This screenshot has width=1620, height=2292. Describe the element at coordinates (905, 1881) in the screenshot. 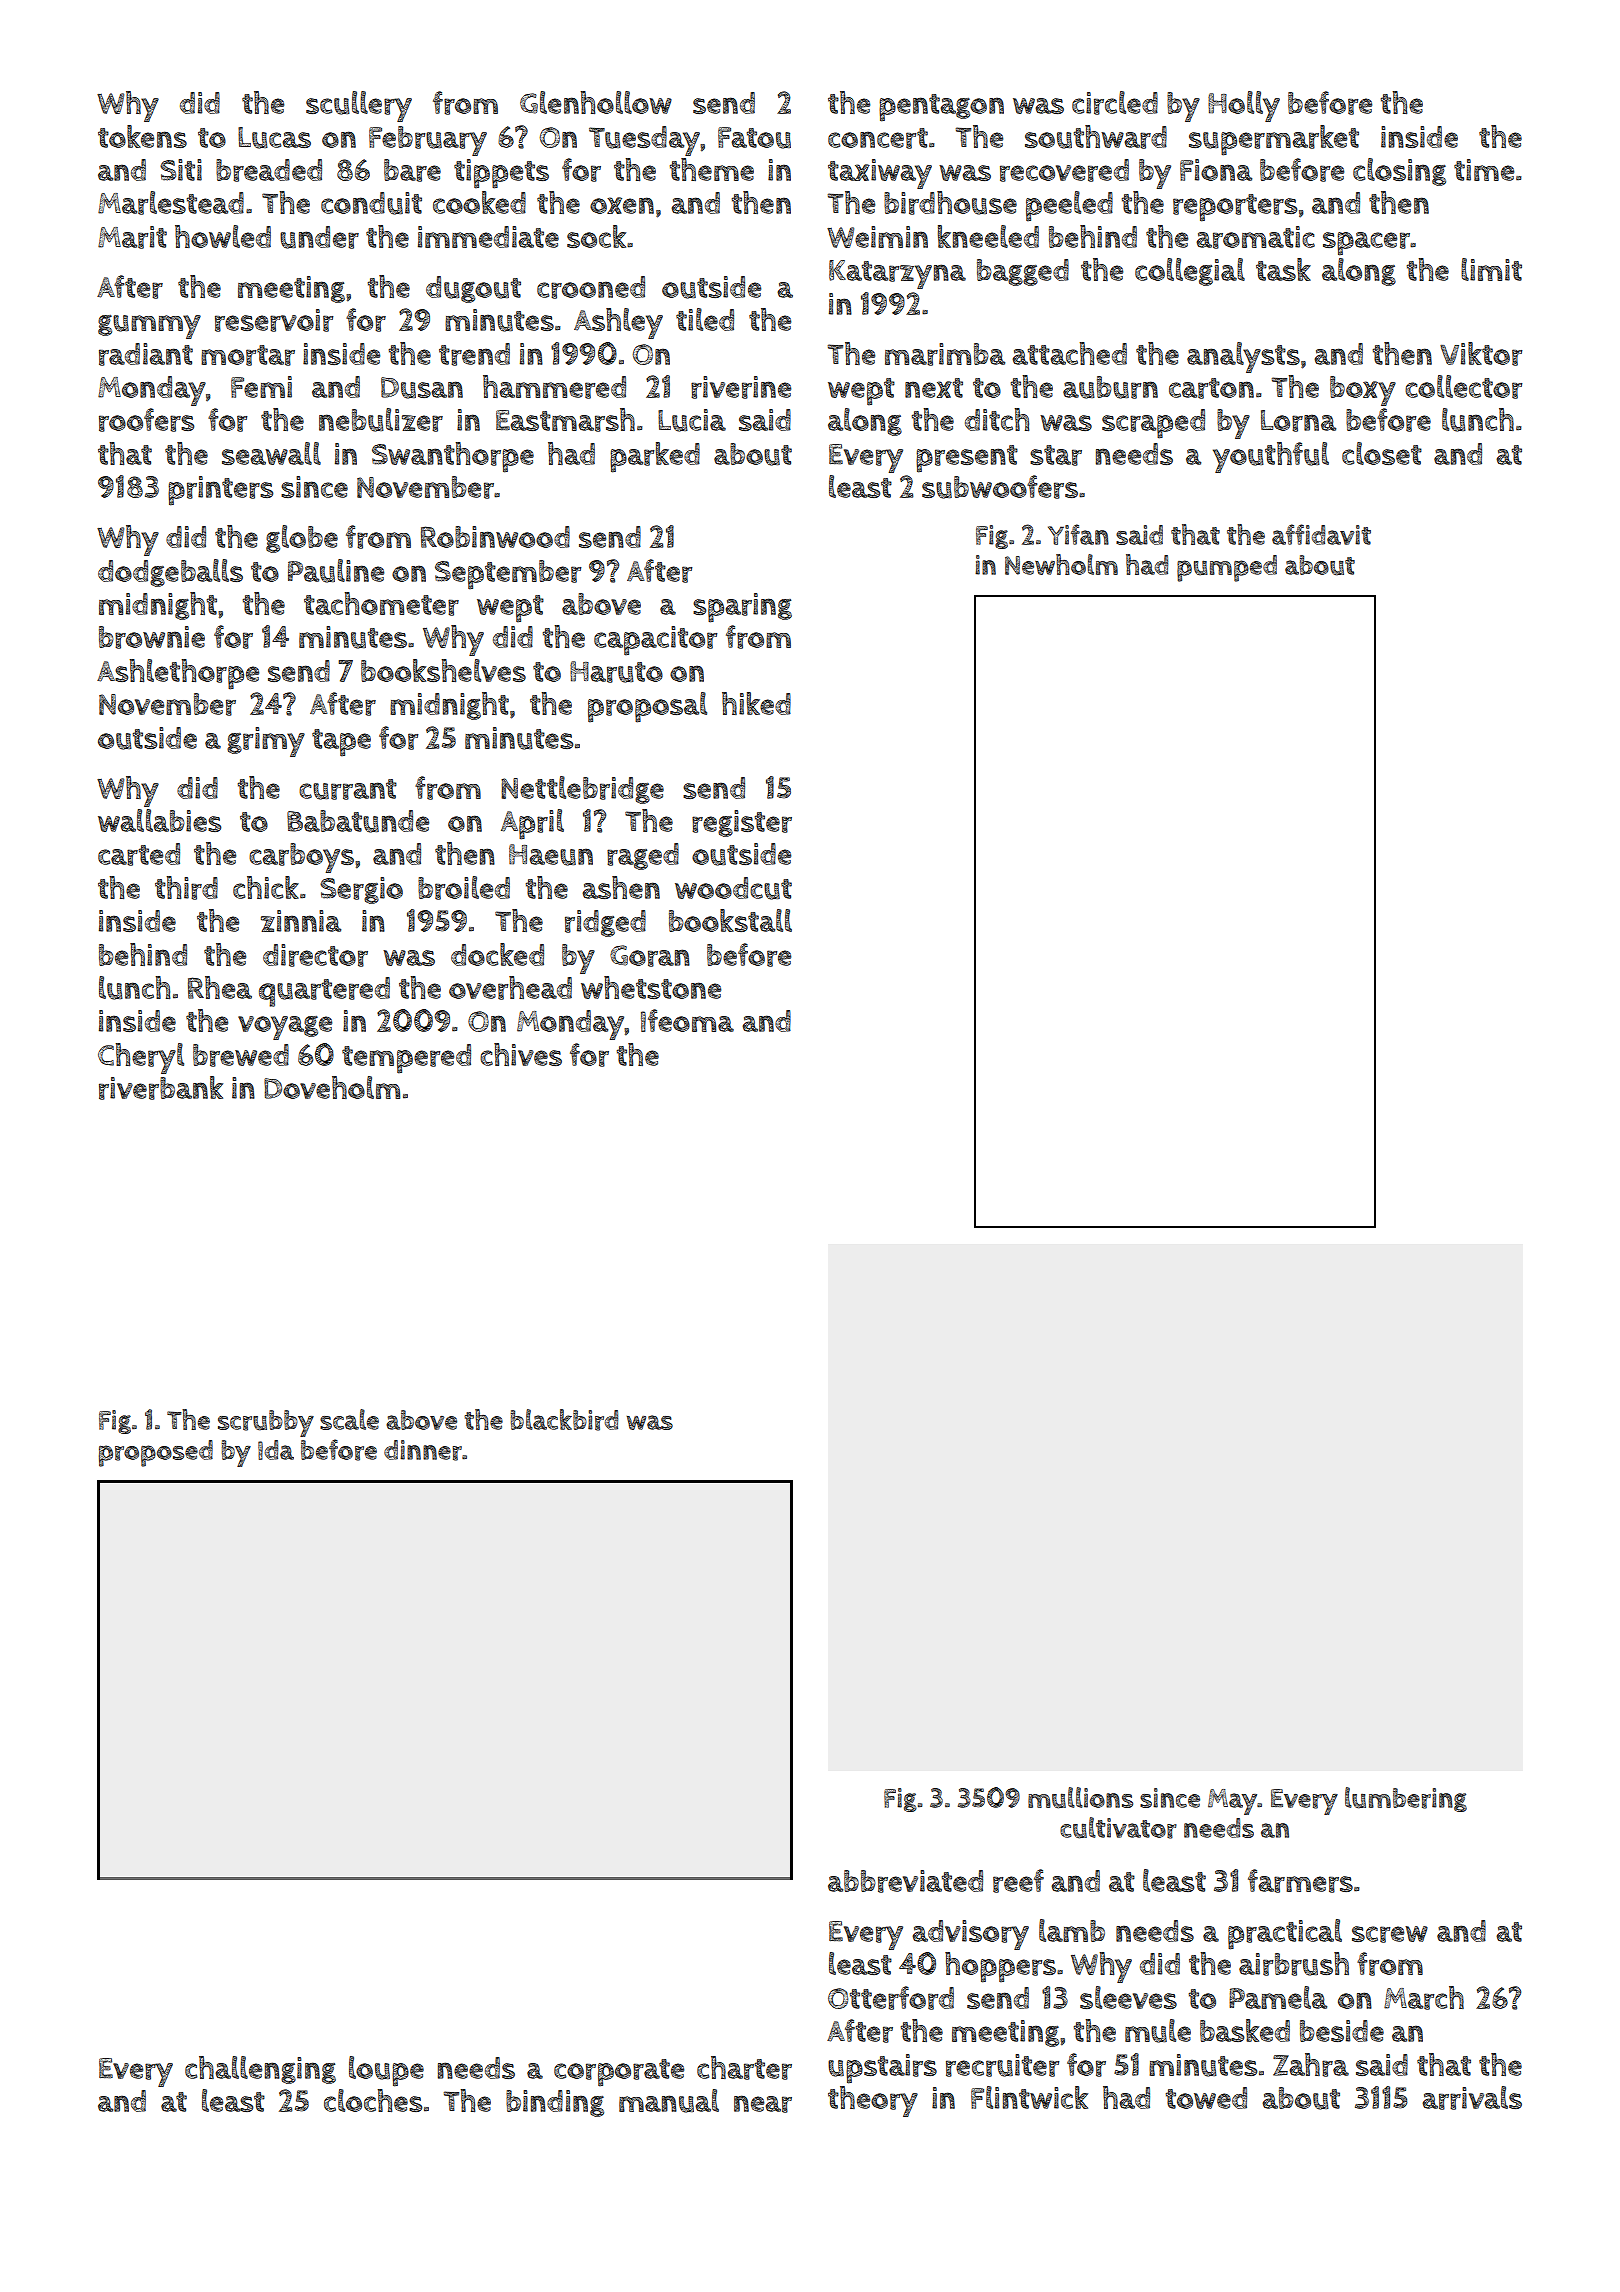

I see `abbreviated` at that location.
